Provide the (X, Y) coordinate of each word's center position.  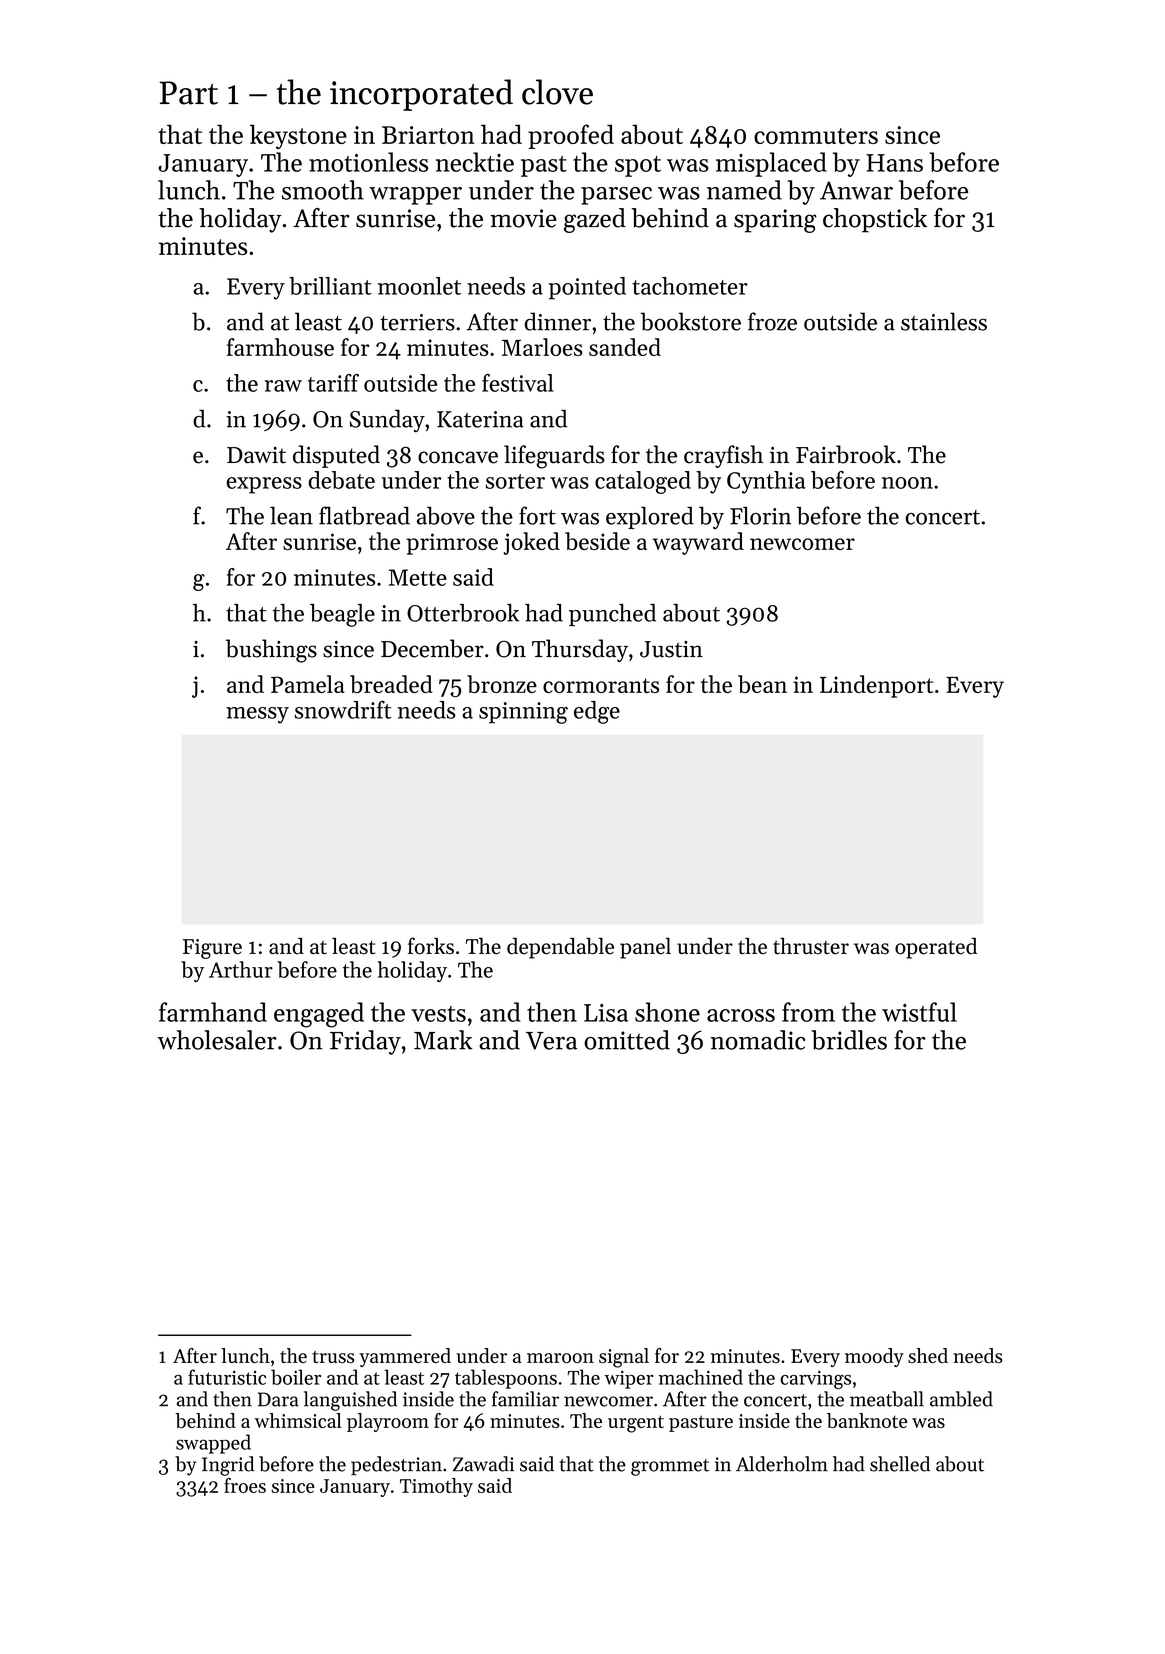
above (446, 516)
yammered (405, 1357)
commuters (816, 136)
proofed (571, 136)
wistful (919, 1012)
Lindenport (877, 686)
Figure (212, 949)
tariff (333, 383)
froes (245, 1485)
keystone (298, 136)
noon (907, 483)
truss (333, 1357)
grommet (670, 1467)
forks (431, 946)
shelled (900, 1464)
